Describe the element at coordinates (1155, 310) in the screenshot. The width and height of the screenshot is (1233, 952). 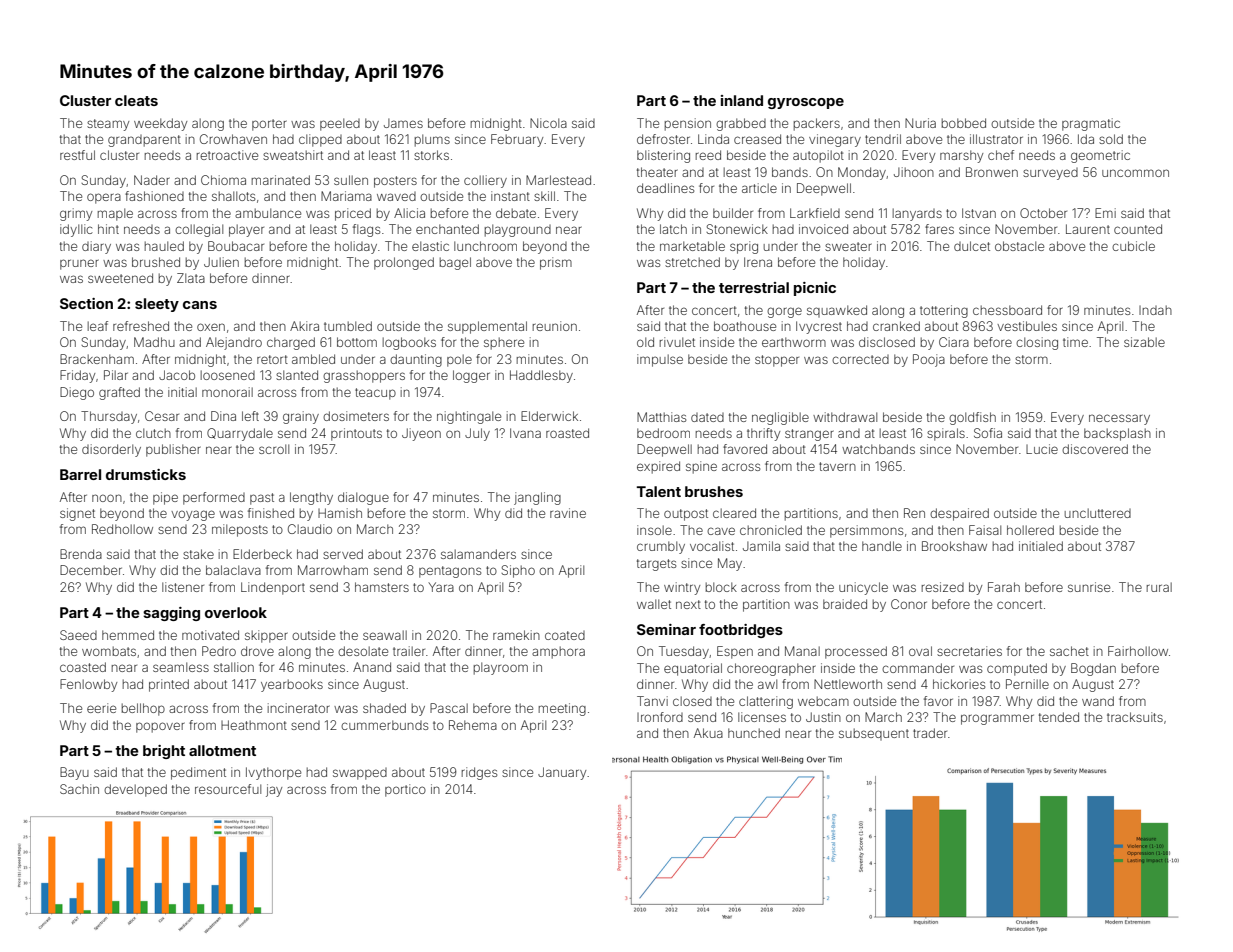
I see `Indah` at that location.
